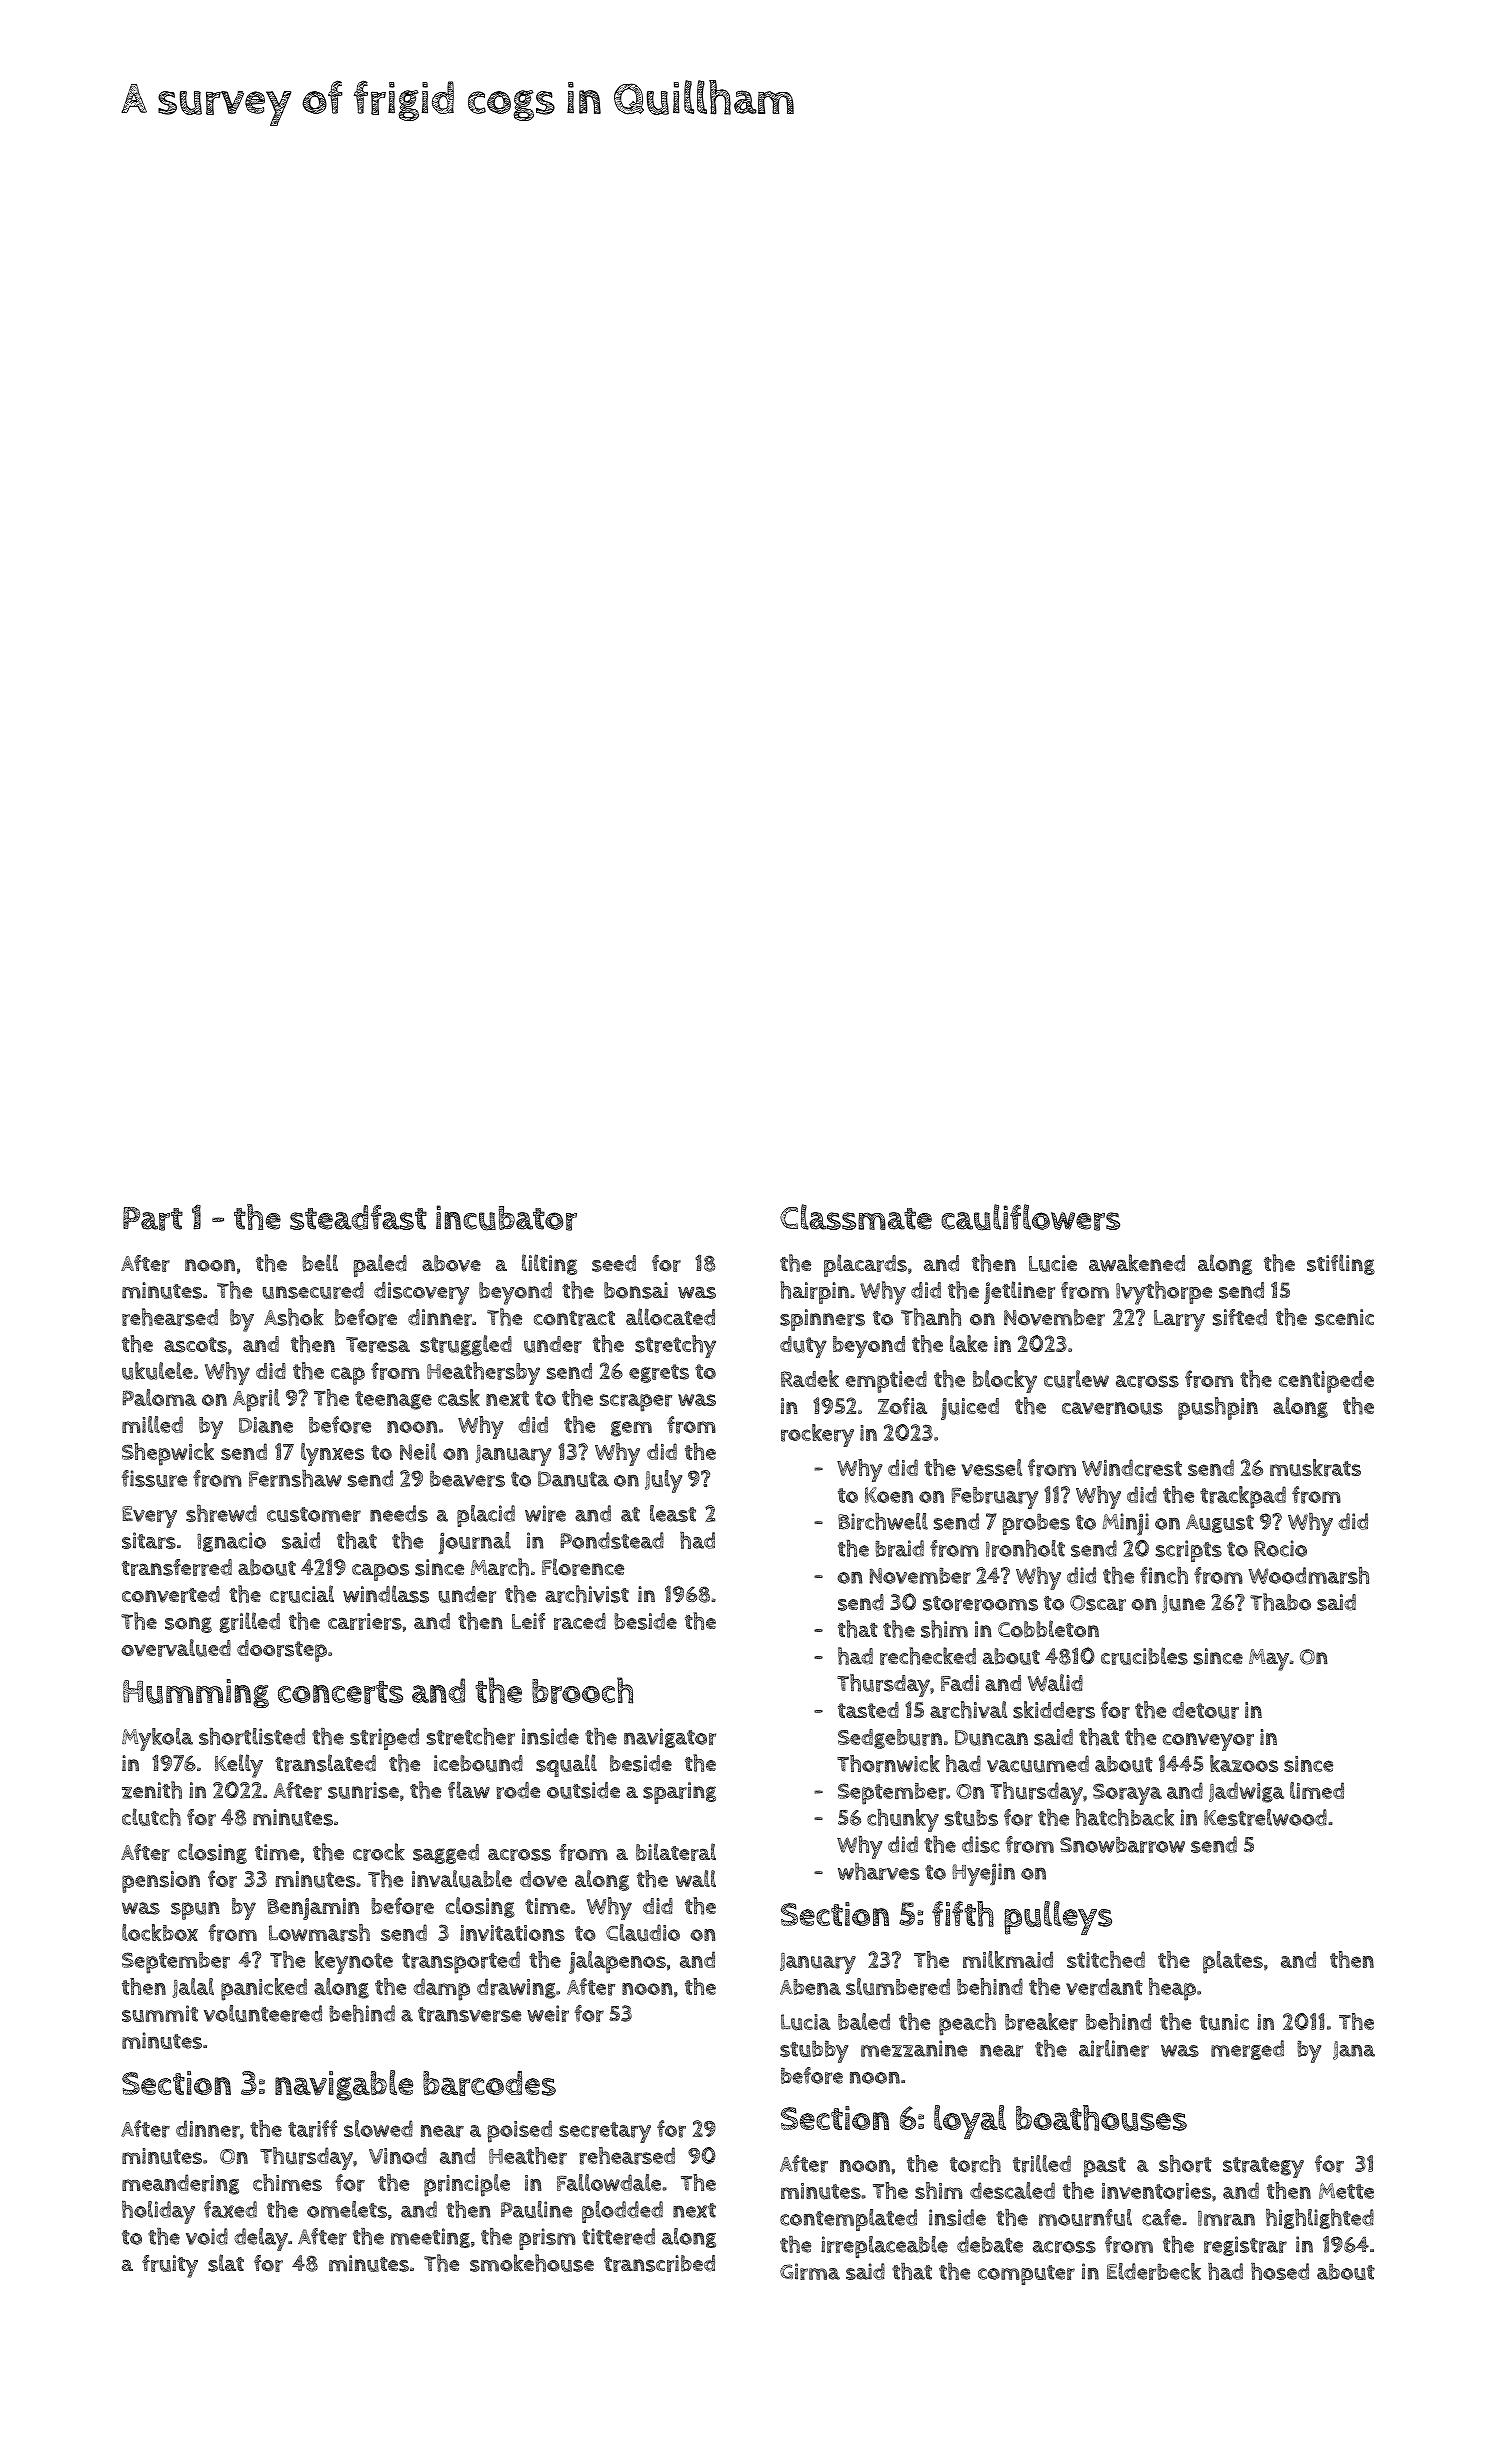  I want to click on teenage, so click(393, 1400).
